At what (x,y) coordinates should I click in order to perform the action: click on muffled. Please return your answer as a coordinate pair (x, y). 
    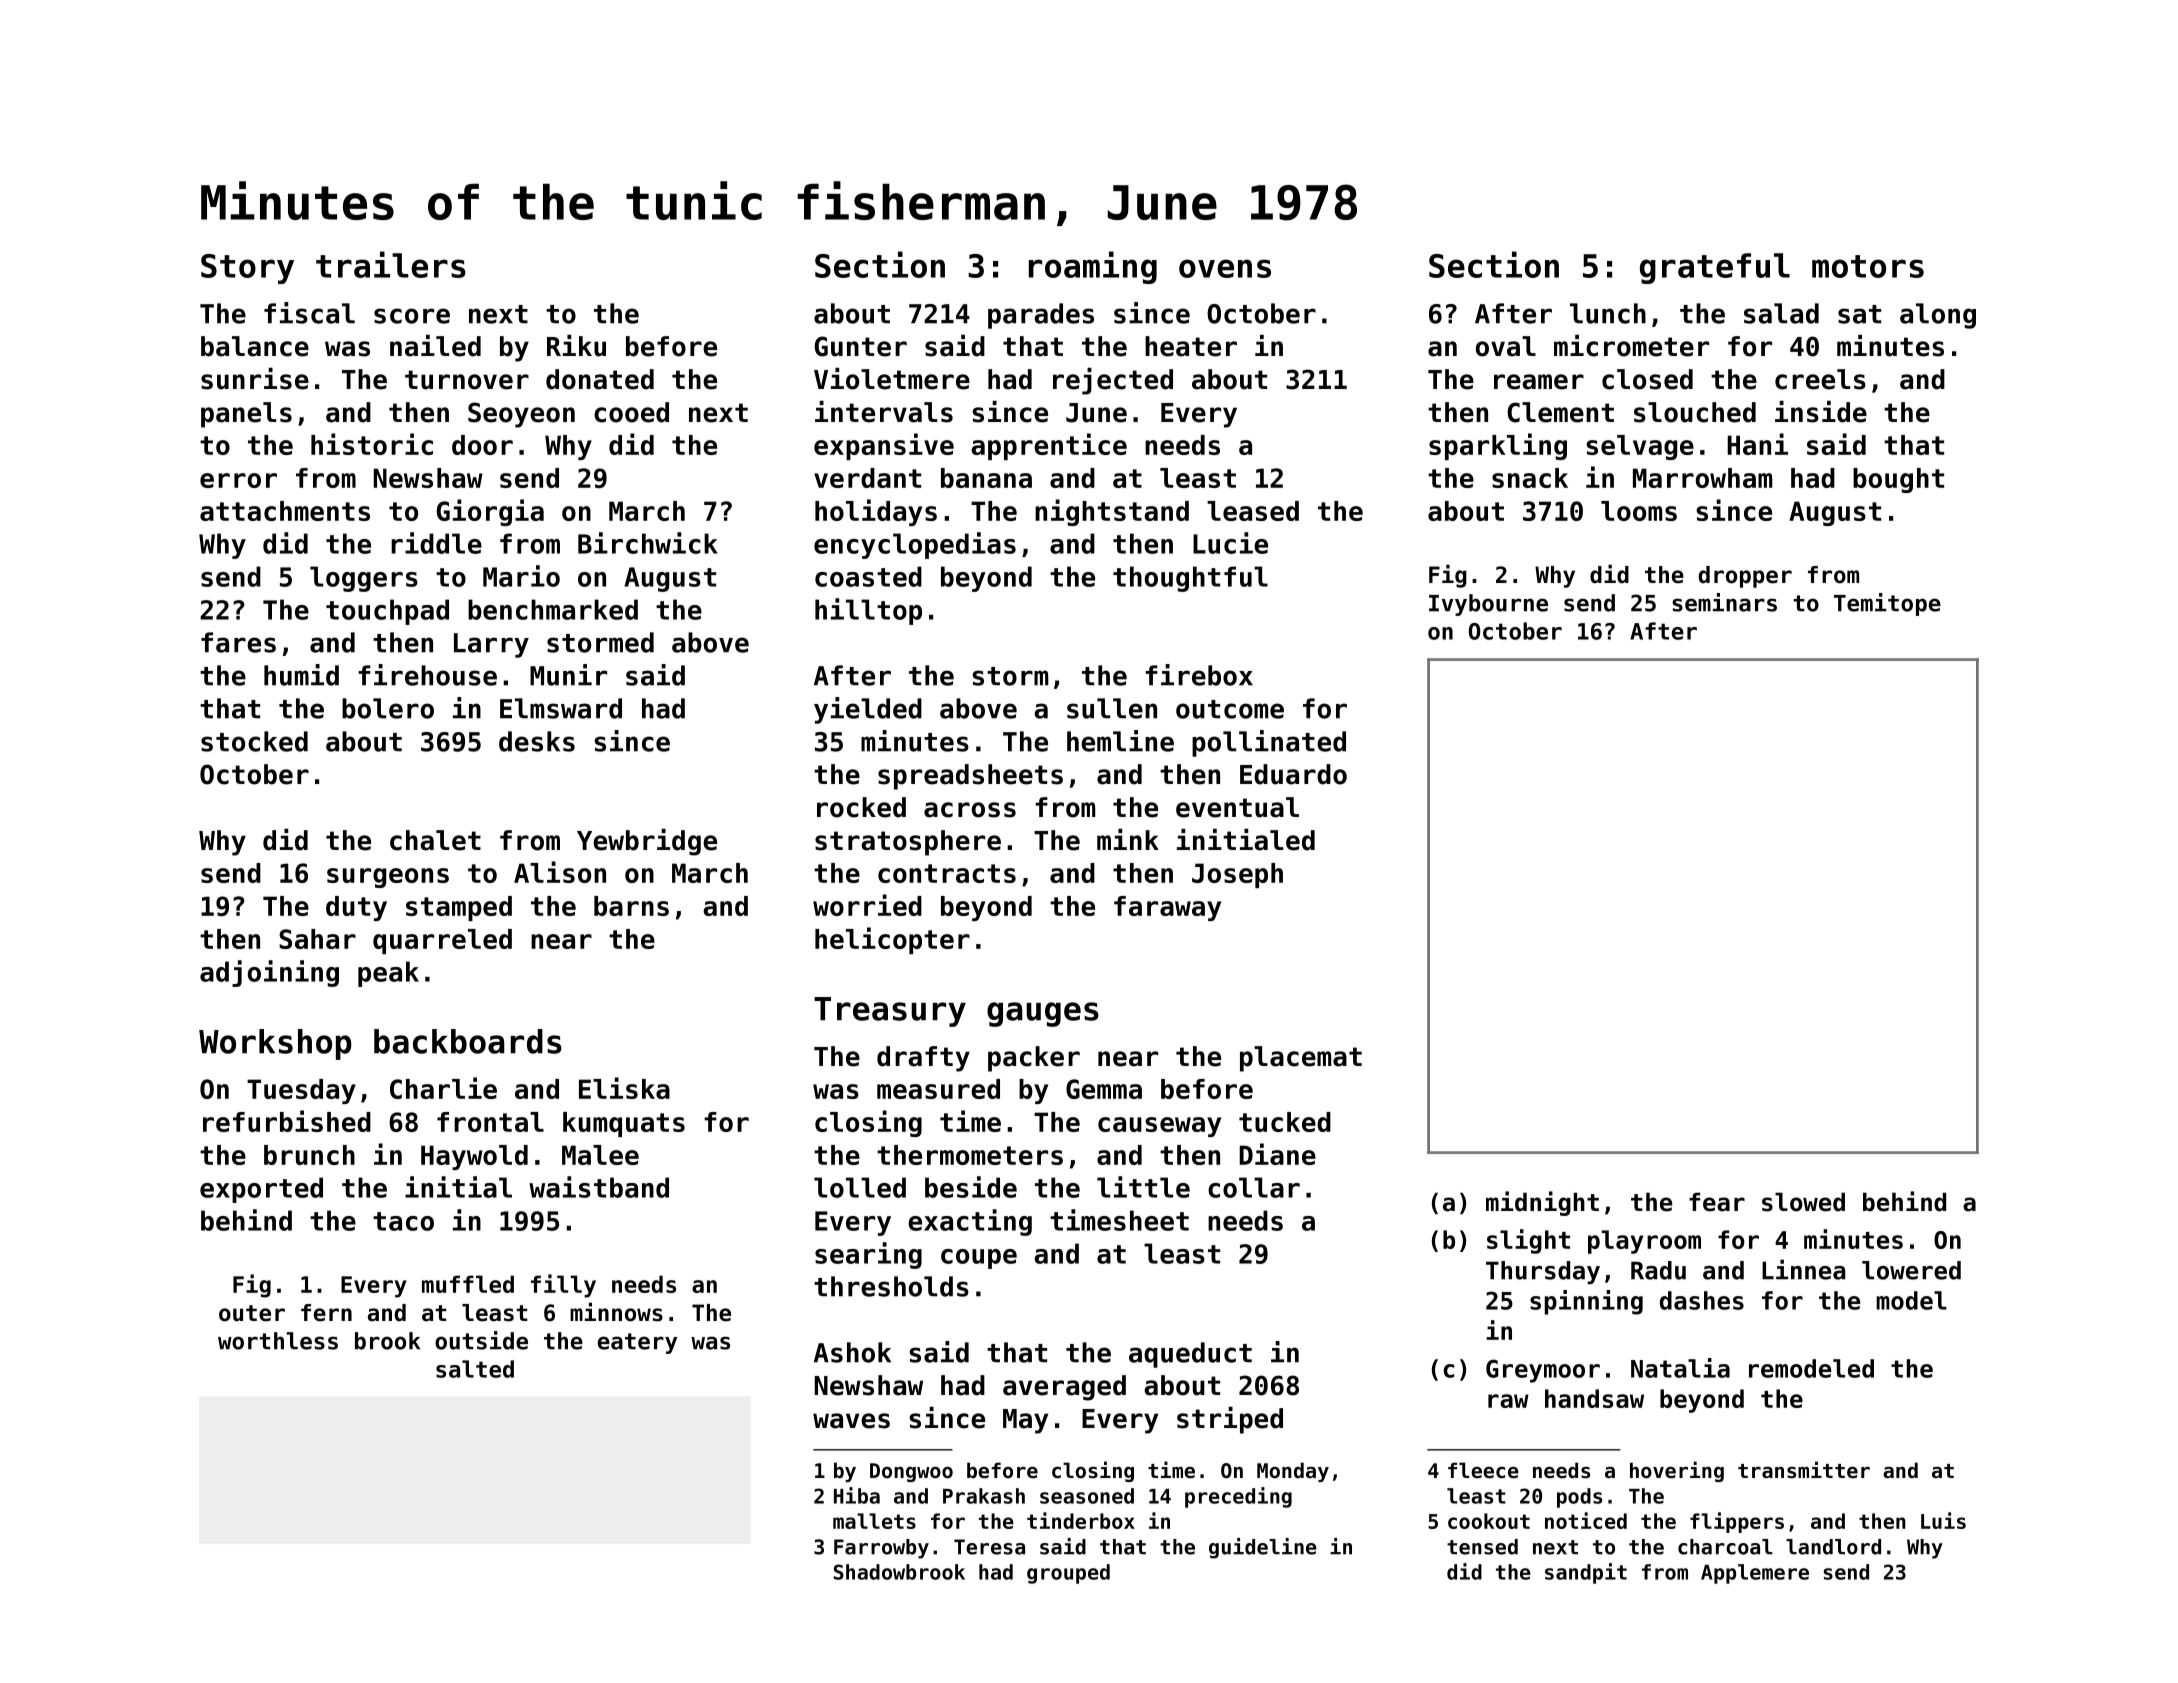
    Looking at the image, I should click on (468, 1284).
